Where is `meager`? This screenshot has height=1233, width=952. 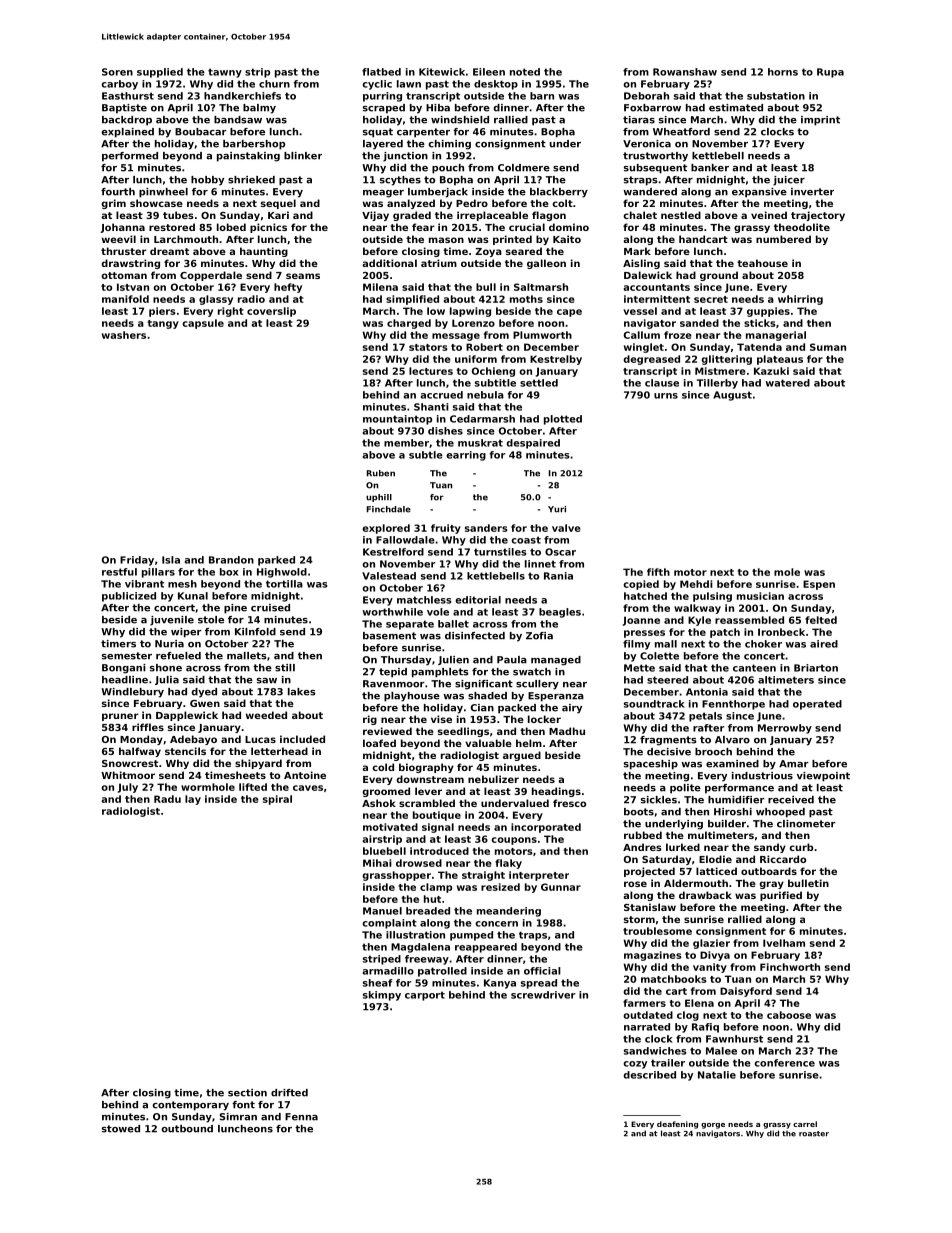 meager is located at coordinates (383, 194).
